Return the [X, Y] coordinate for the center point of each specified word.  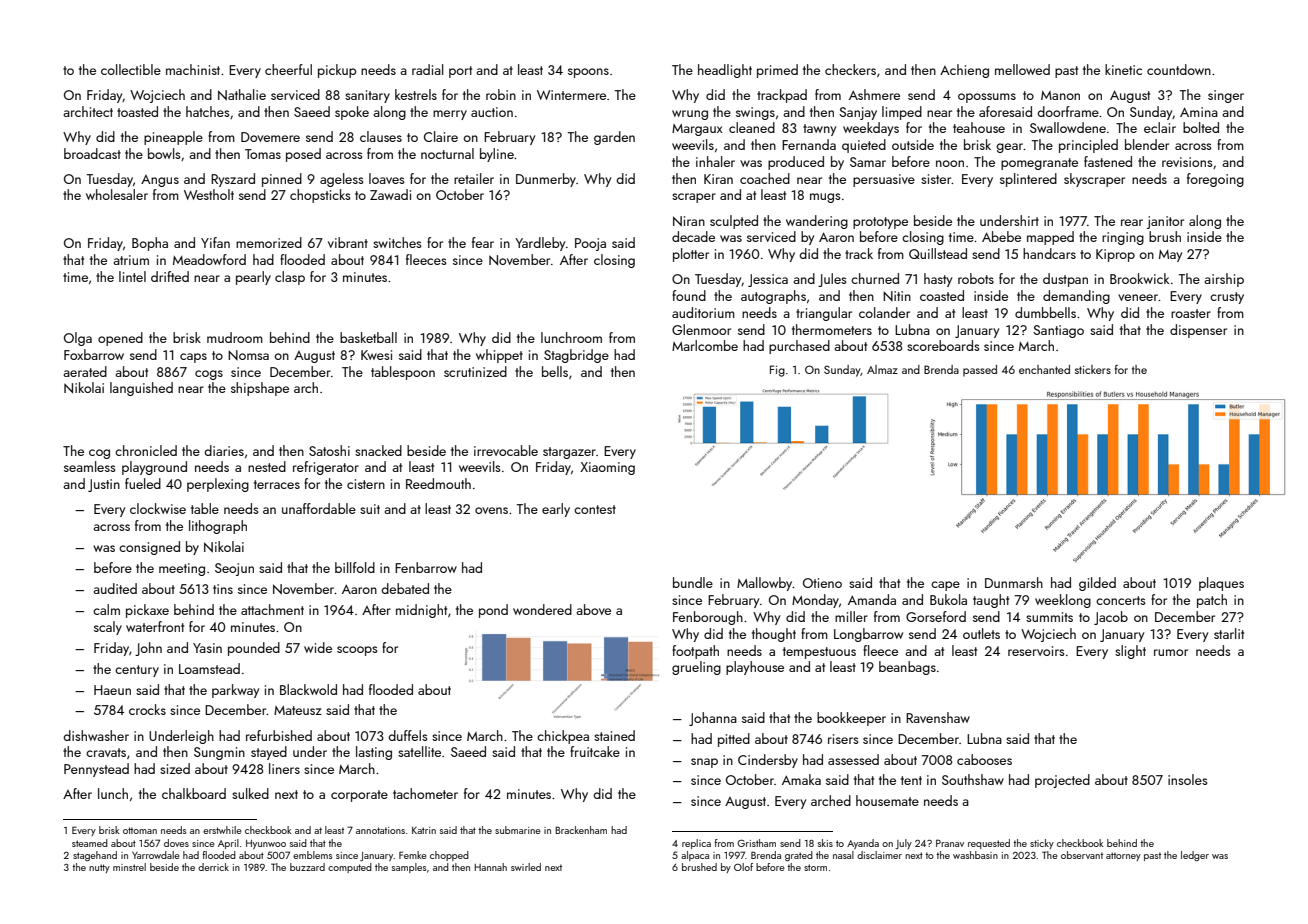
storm [815, 867]
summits [1049, 617]
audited [115, 588]
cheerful [288, 69]
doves [176, 843]
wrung [690, 115]
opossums [987, 98]
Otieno [822, 583]
